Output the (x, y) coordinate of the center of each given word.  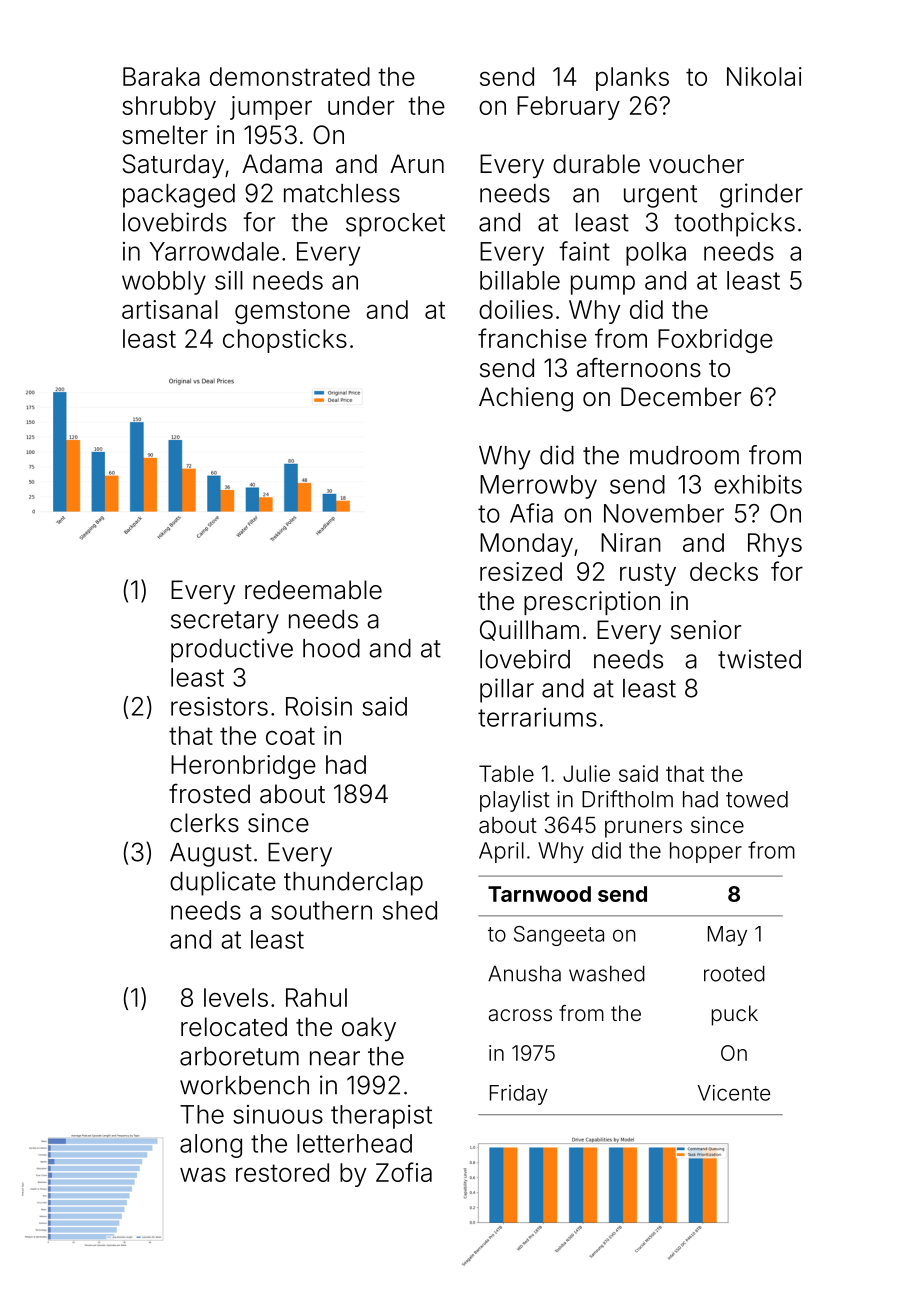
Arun (417, 163)
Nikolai (764, 76)
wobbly (164, 283)
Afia (531, 513)
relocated (234, 1027)
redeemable (313, 590)
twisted (759, 659)
